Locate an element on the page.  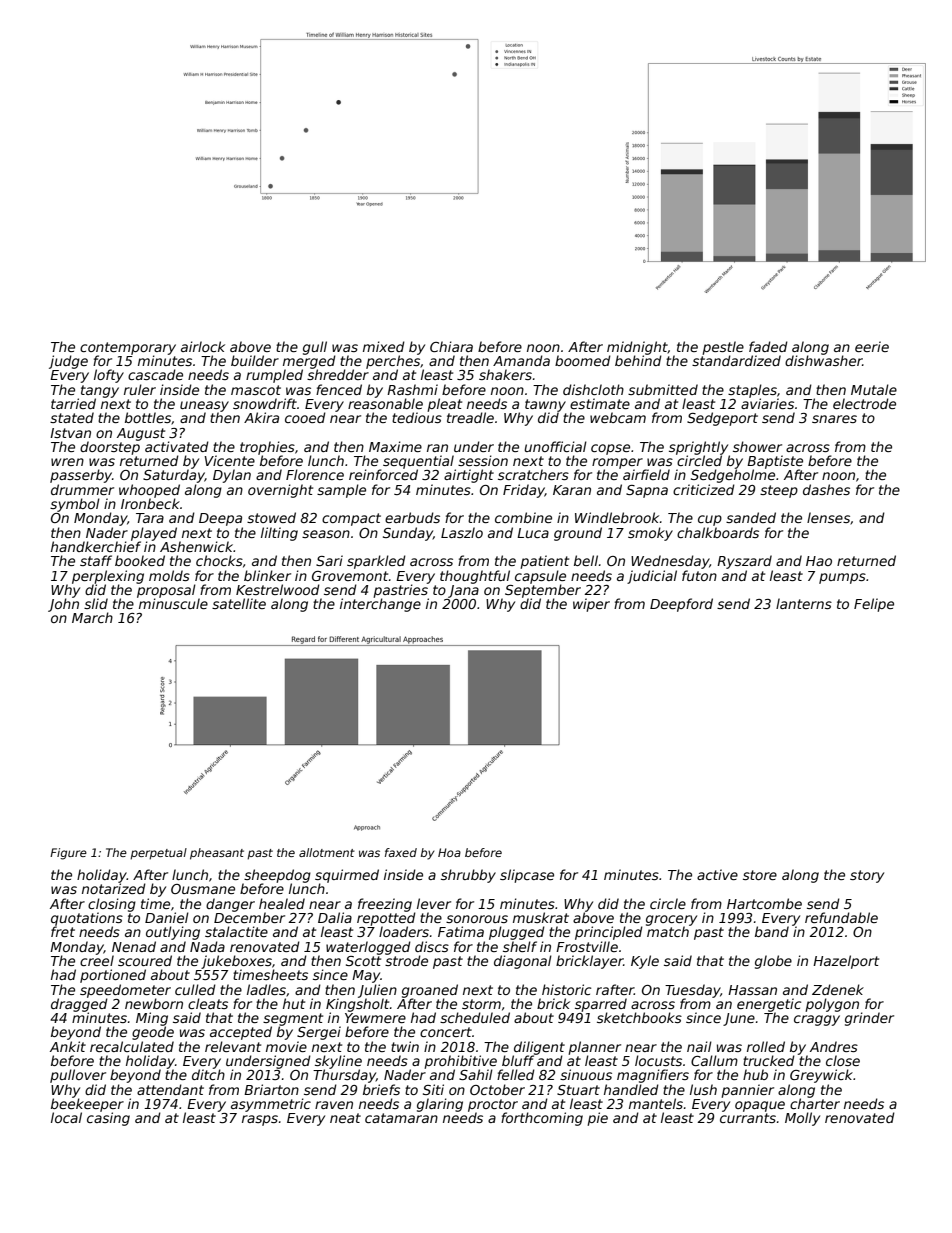
interchange is located at coordinates (380, 605).
